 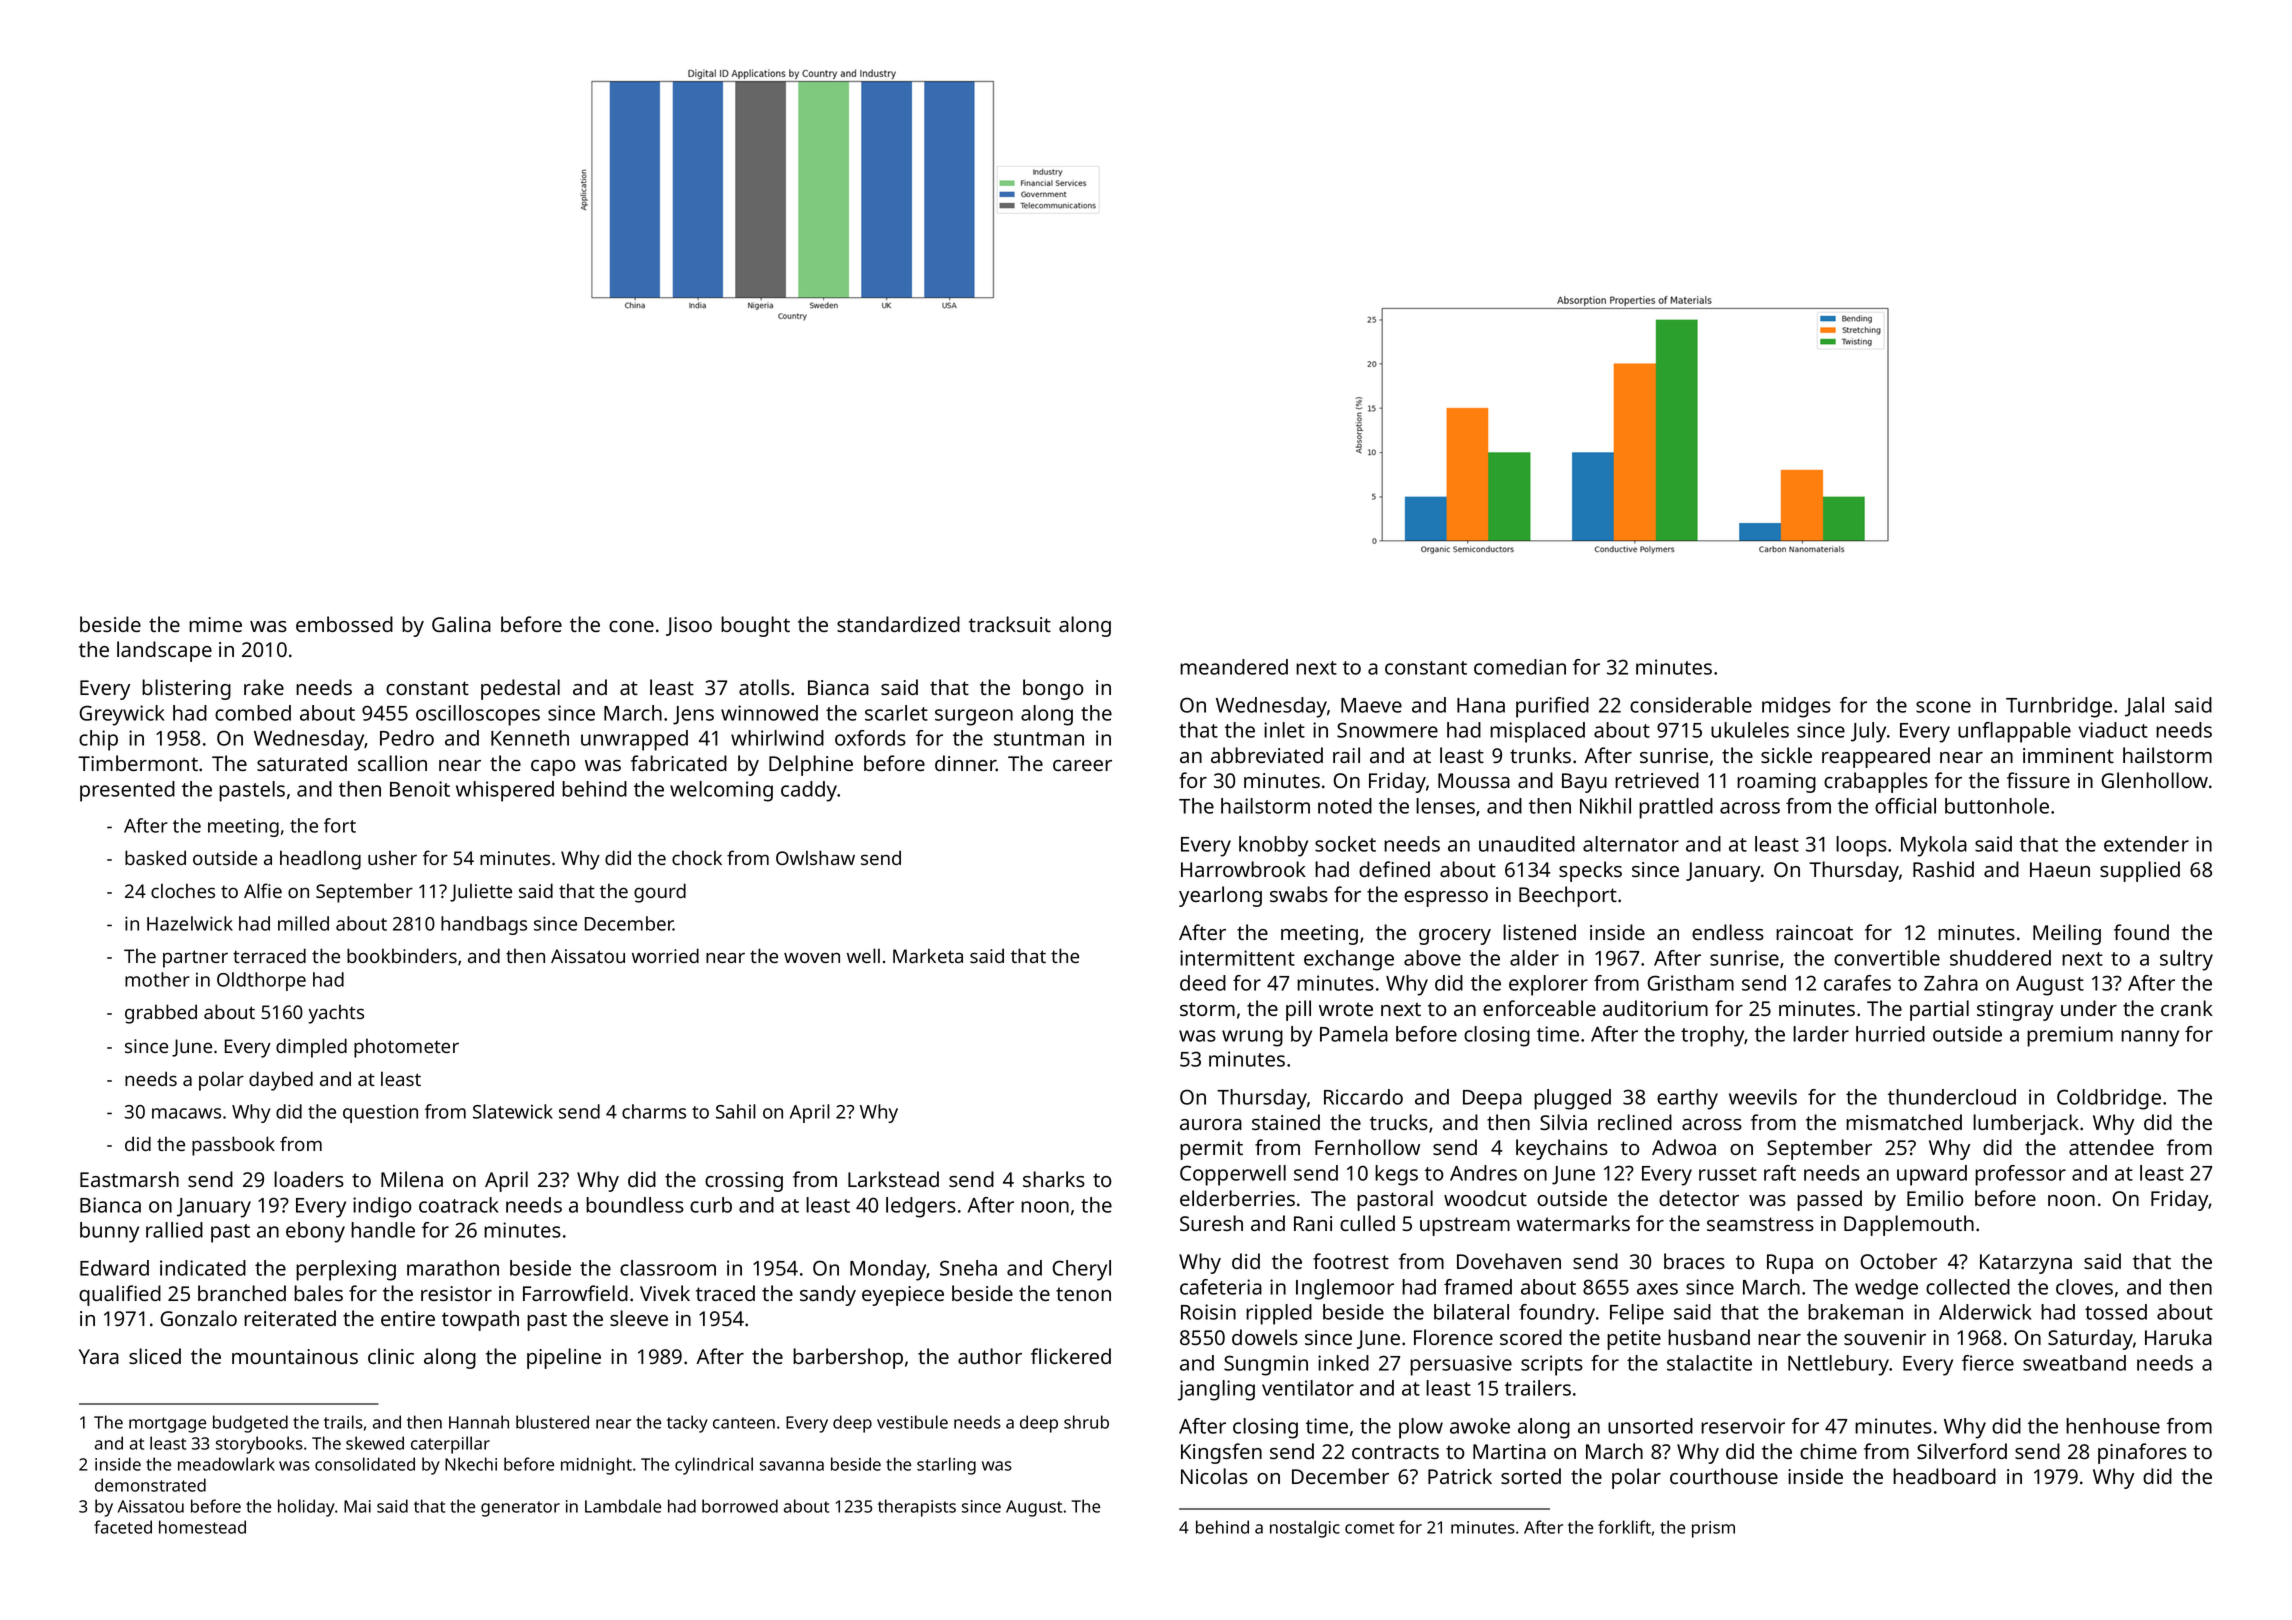 I want to click on Sneha, so click(x=968, y=1268).
